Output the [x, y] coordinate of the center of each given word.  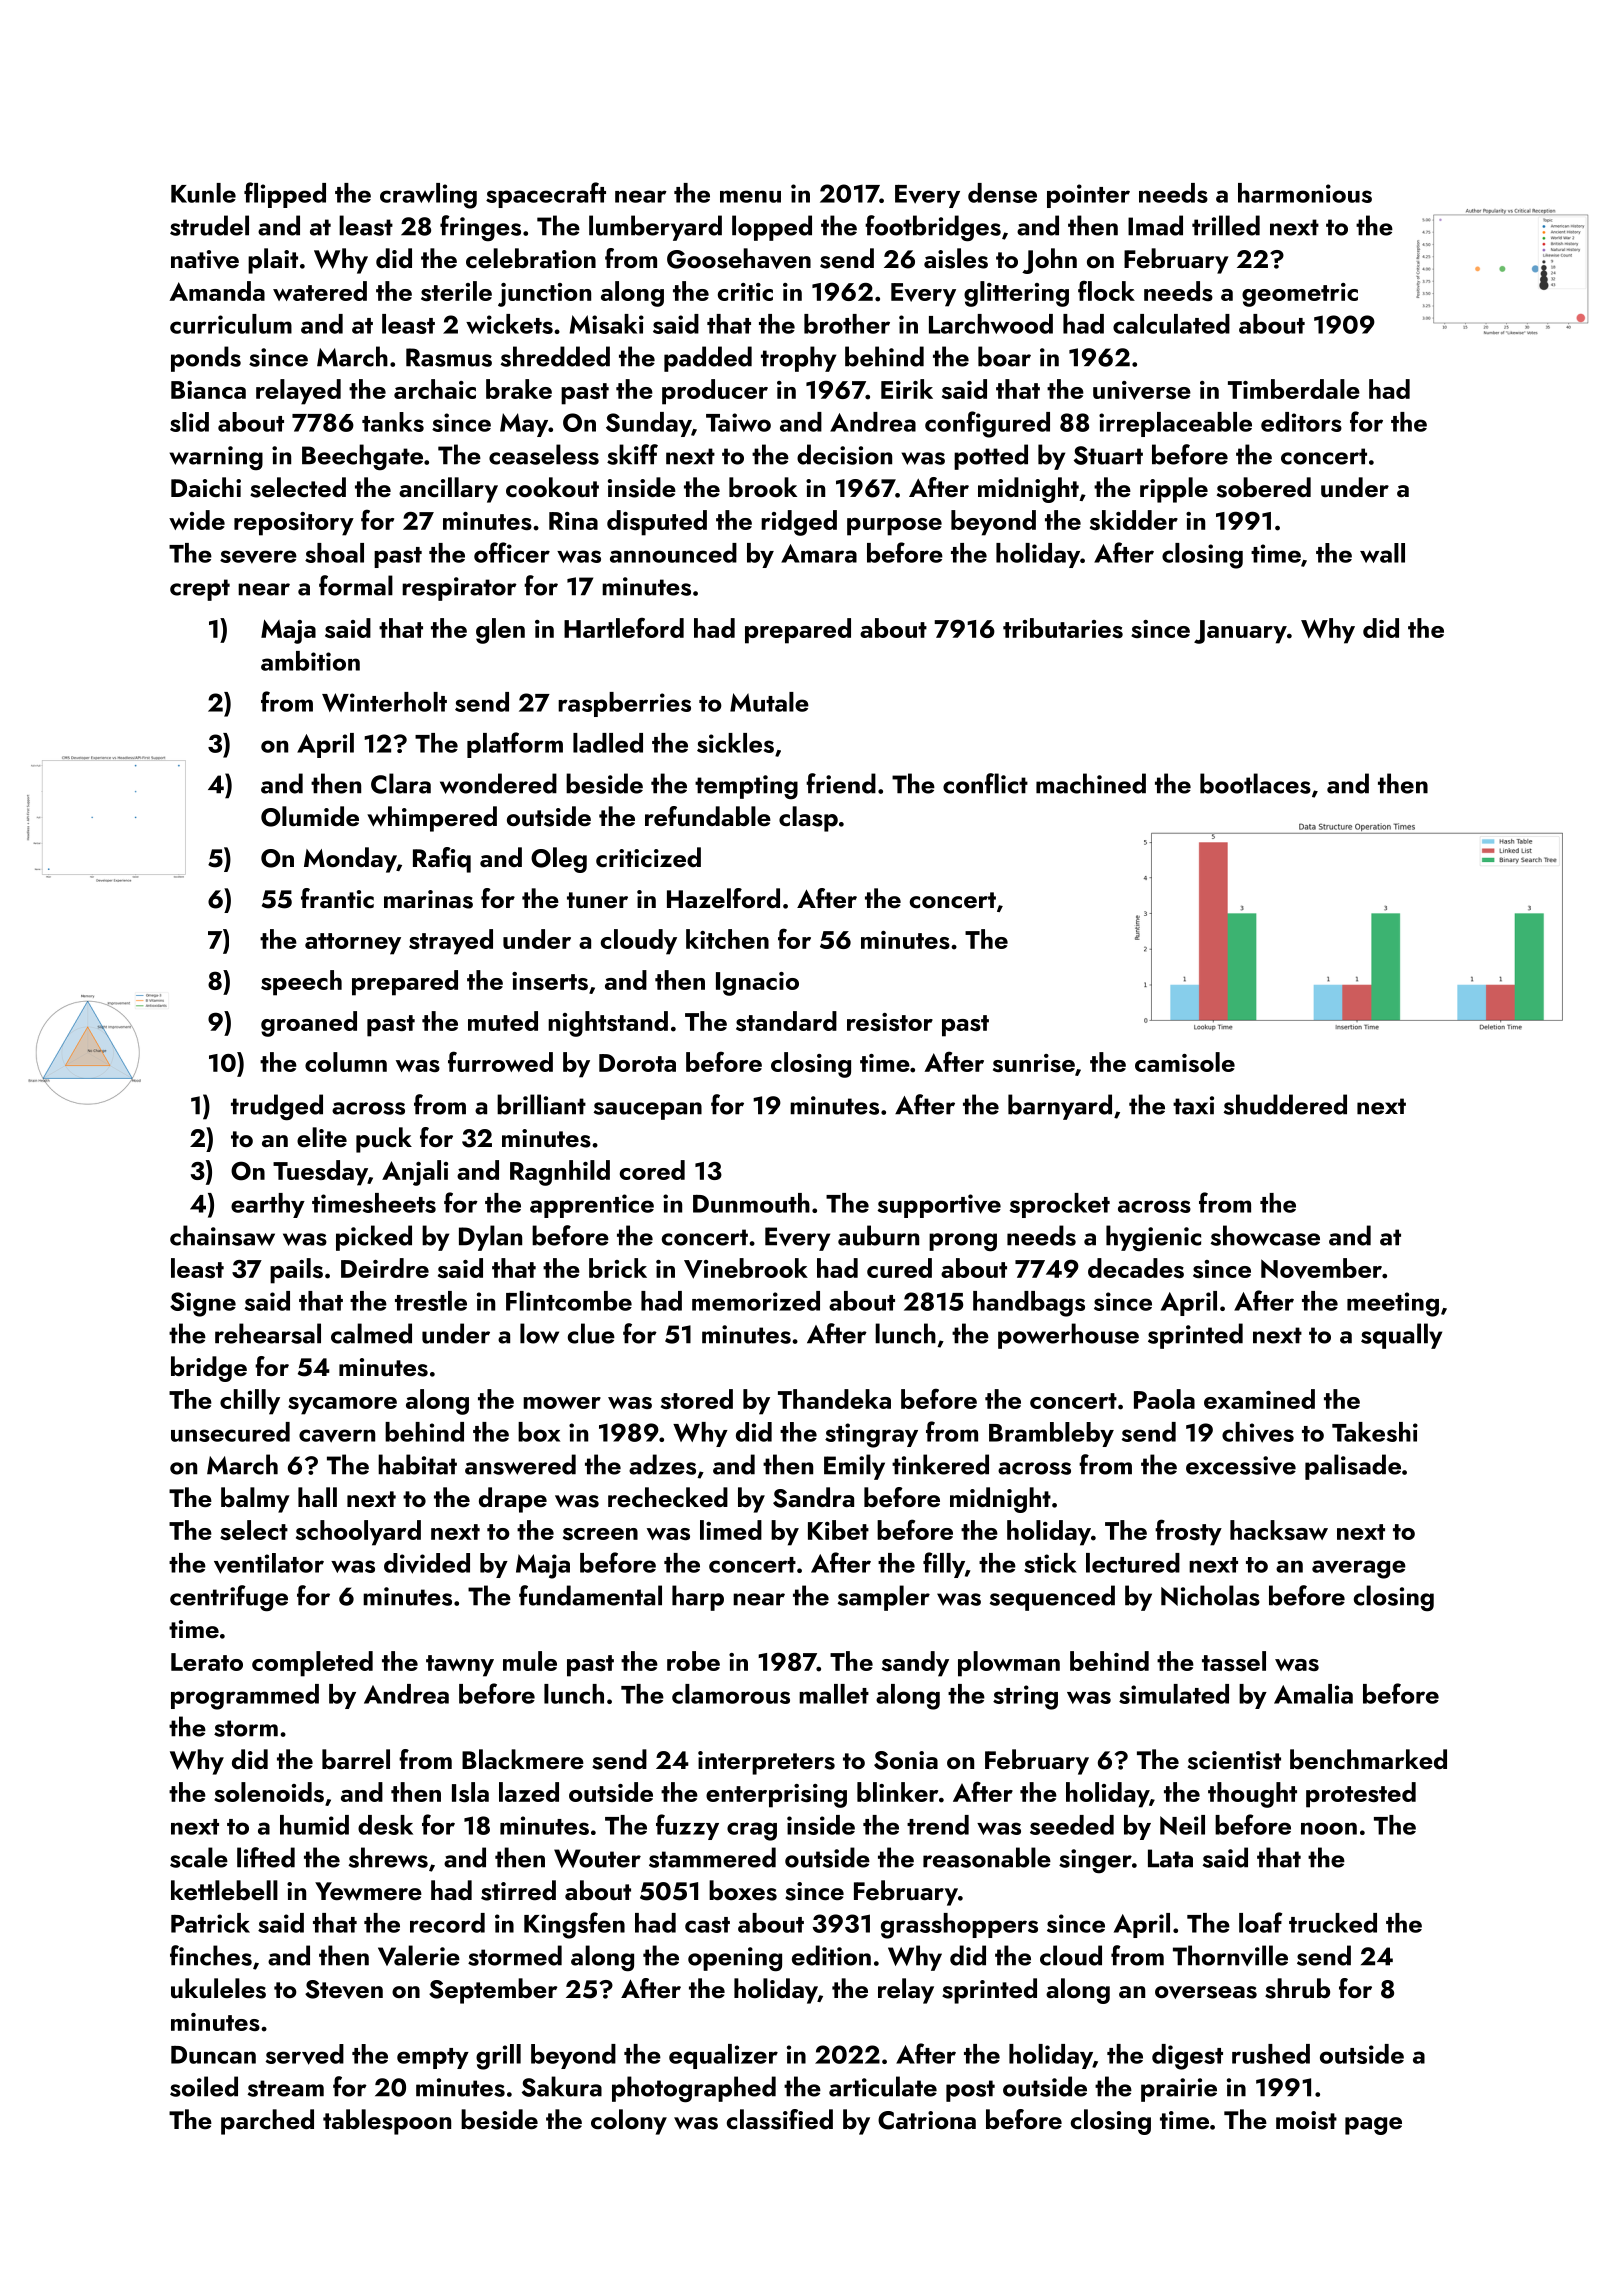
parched [267, 2122]
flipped [285, 195]
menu [750, 196]
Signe [203, 1304]
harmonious [1305, 193]
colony [629, 2122]
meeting [1393, 1304]
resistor [890, 1022]
